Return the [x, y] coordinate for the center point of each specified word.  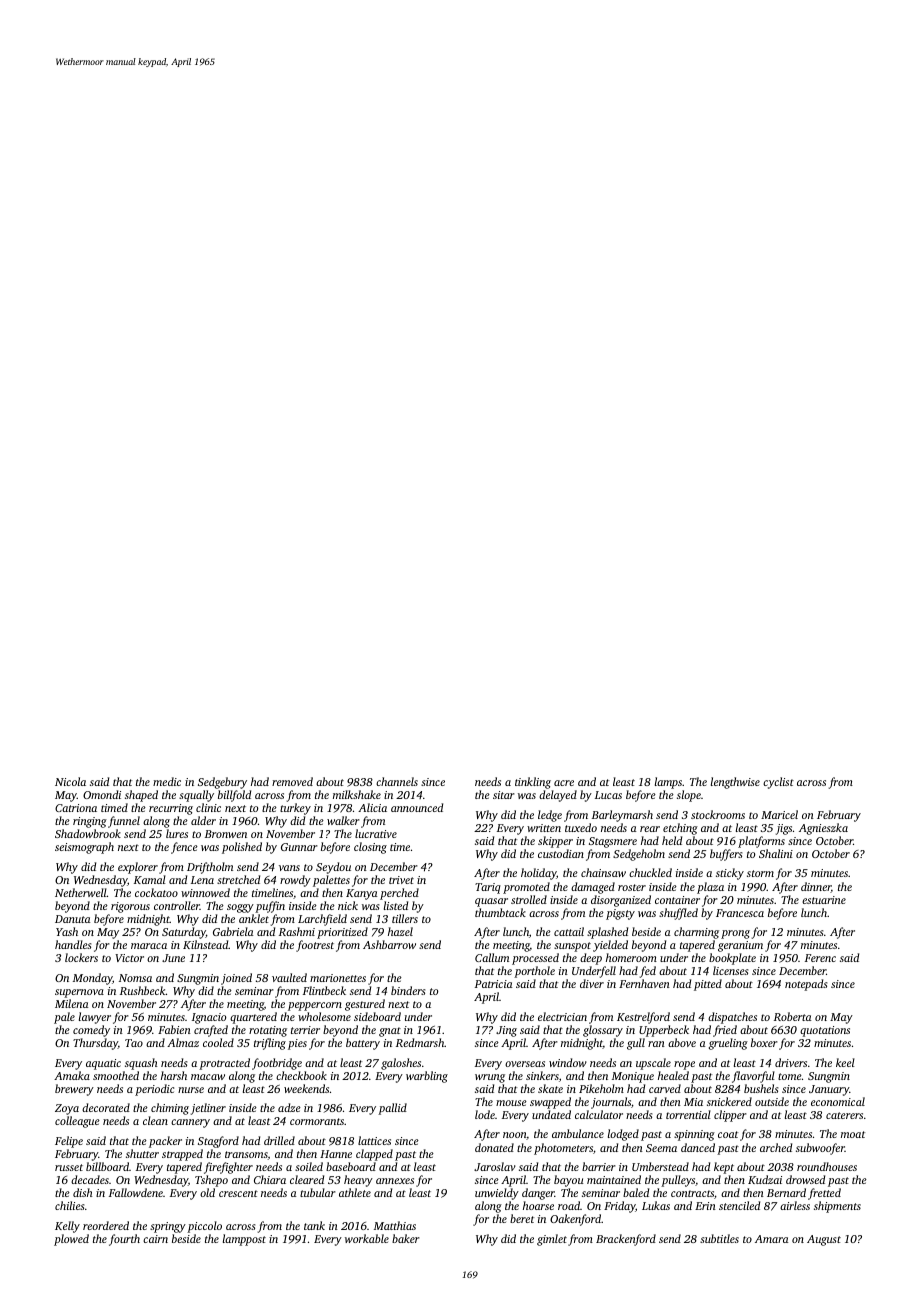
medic [167, 781]
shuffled [678, 914]
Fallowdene [136, 1192]
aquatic [103, 1064]
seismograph [84, 848]
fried [725, 1031]
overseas [525, 1064]
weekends [306, 1088]
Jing [506, 1031]
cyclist [778, 783]
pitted [708, 985]
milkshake [357, 794]
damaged [593, 888]
